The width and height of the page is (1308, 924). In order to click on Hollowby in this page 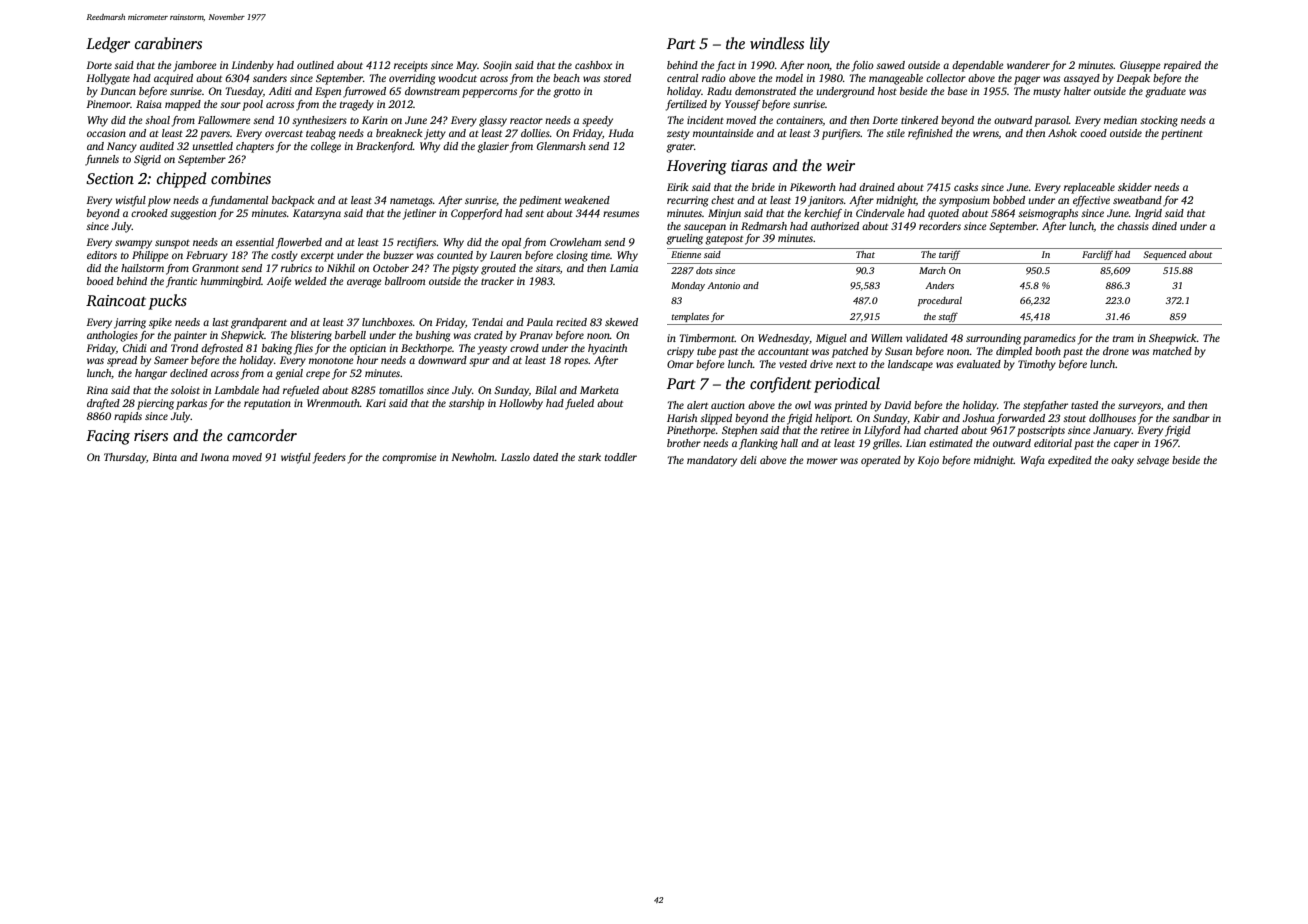, I will do `click(521, 404)`.
